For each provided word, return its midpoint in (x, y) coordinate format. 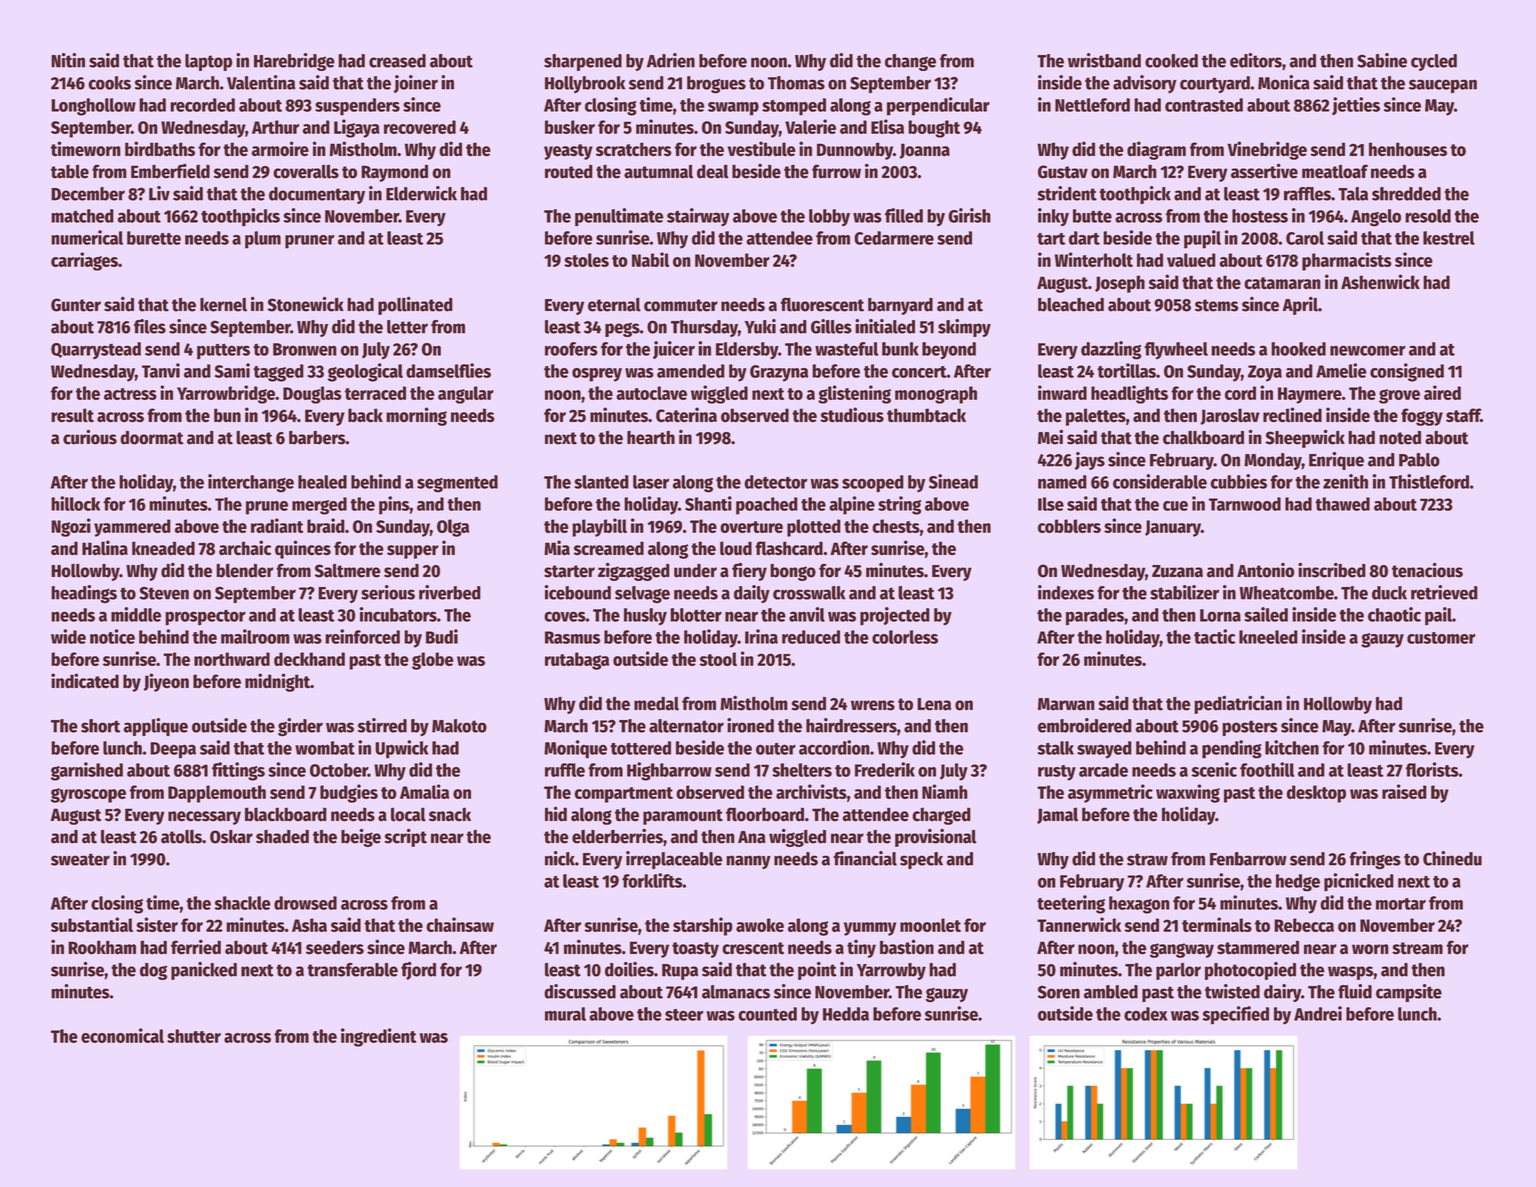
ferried (196, 947)
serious (388, 592)
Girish (969, 215)
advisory (1145, 84)
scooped (873, 484)
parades (1095, 617)
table (70, 171)
